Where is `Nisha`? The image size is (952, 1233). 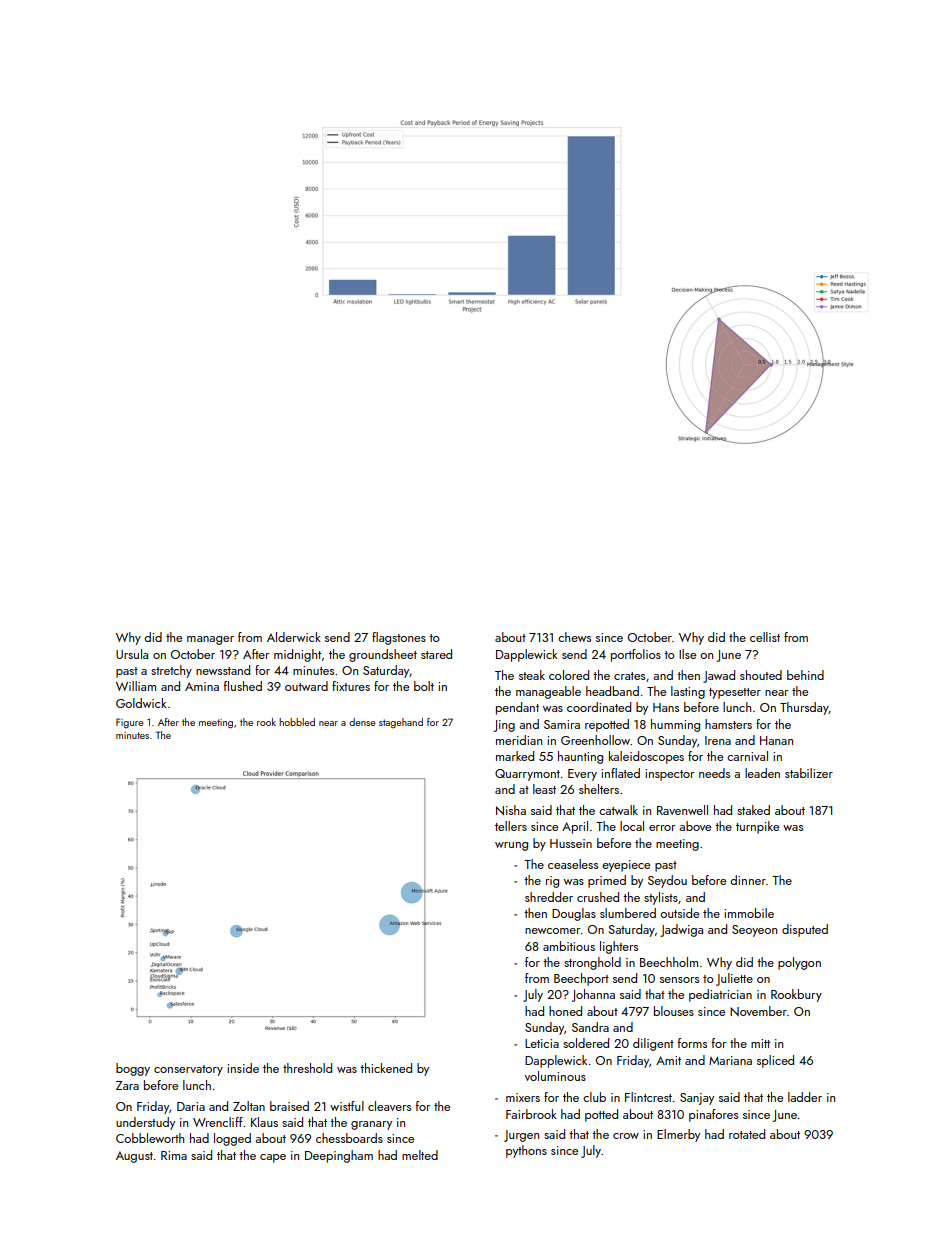
Nisha is located at coordinates (511, 810).
